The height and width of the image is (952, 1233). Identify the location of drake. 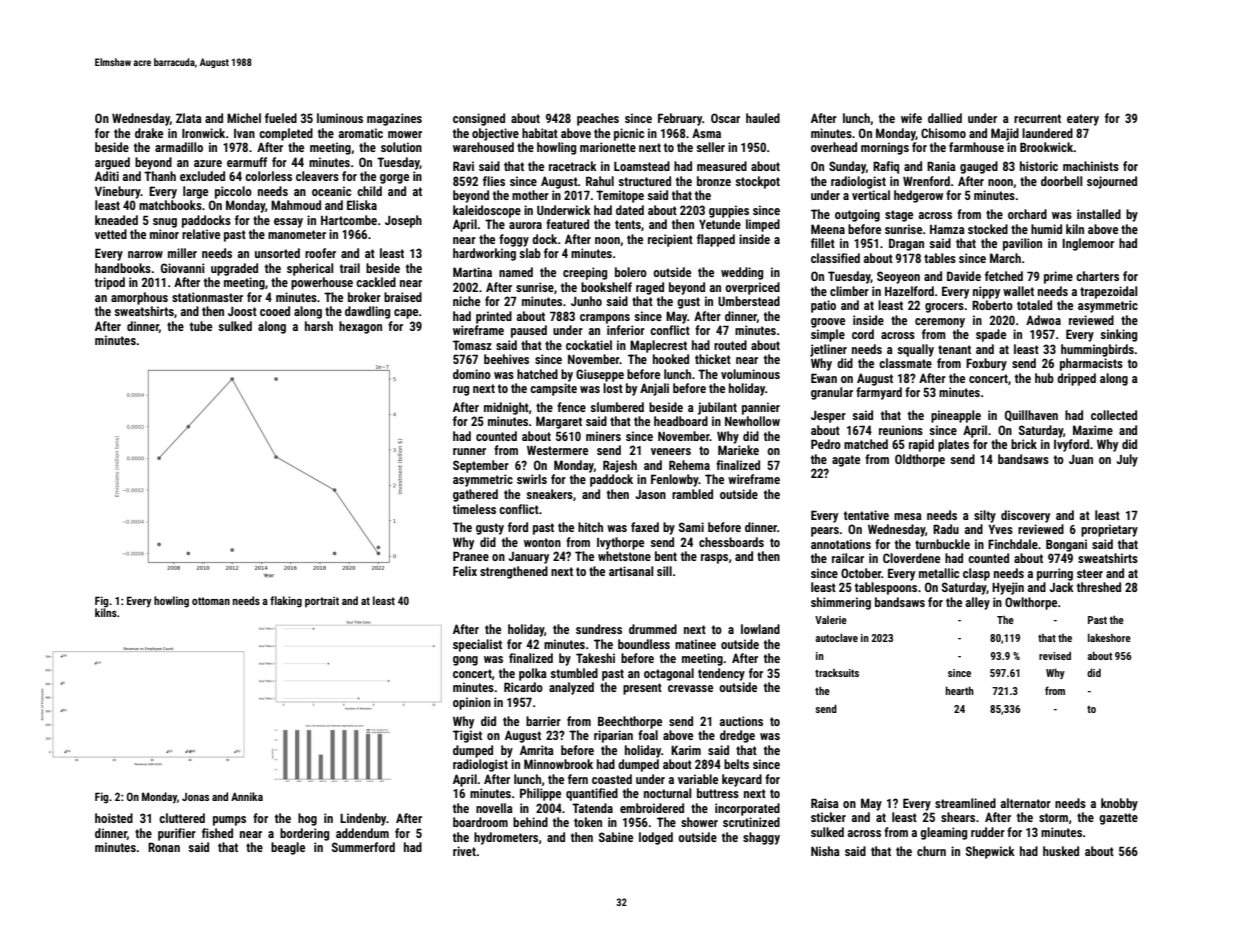
(149, 133).
